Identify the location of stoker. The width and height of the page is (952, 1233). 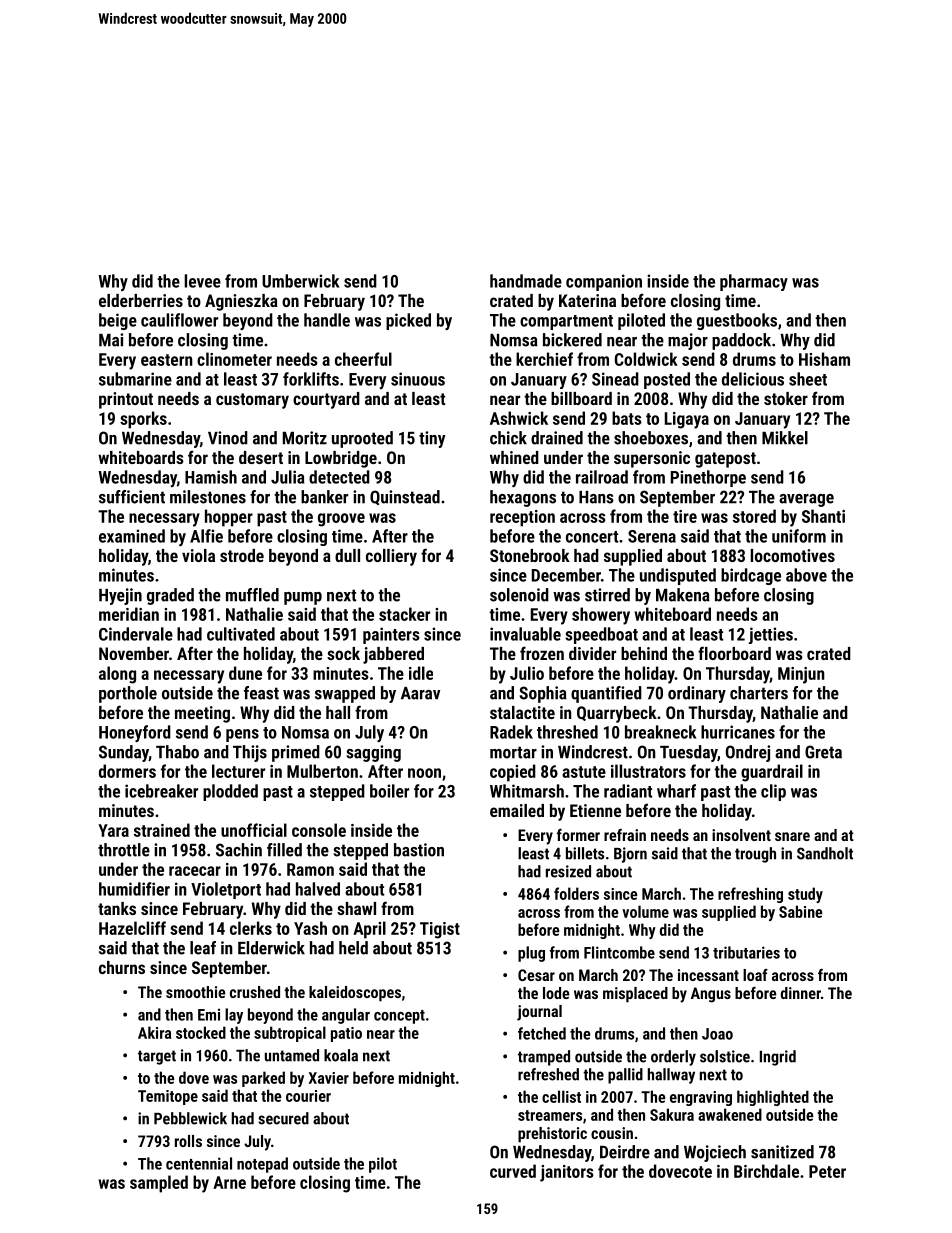
(786, 398).
